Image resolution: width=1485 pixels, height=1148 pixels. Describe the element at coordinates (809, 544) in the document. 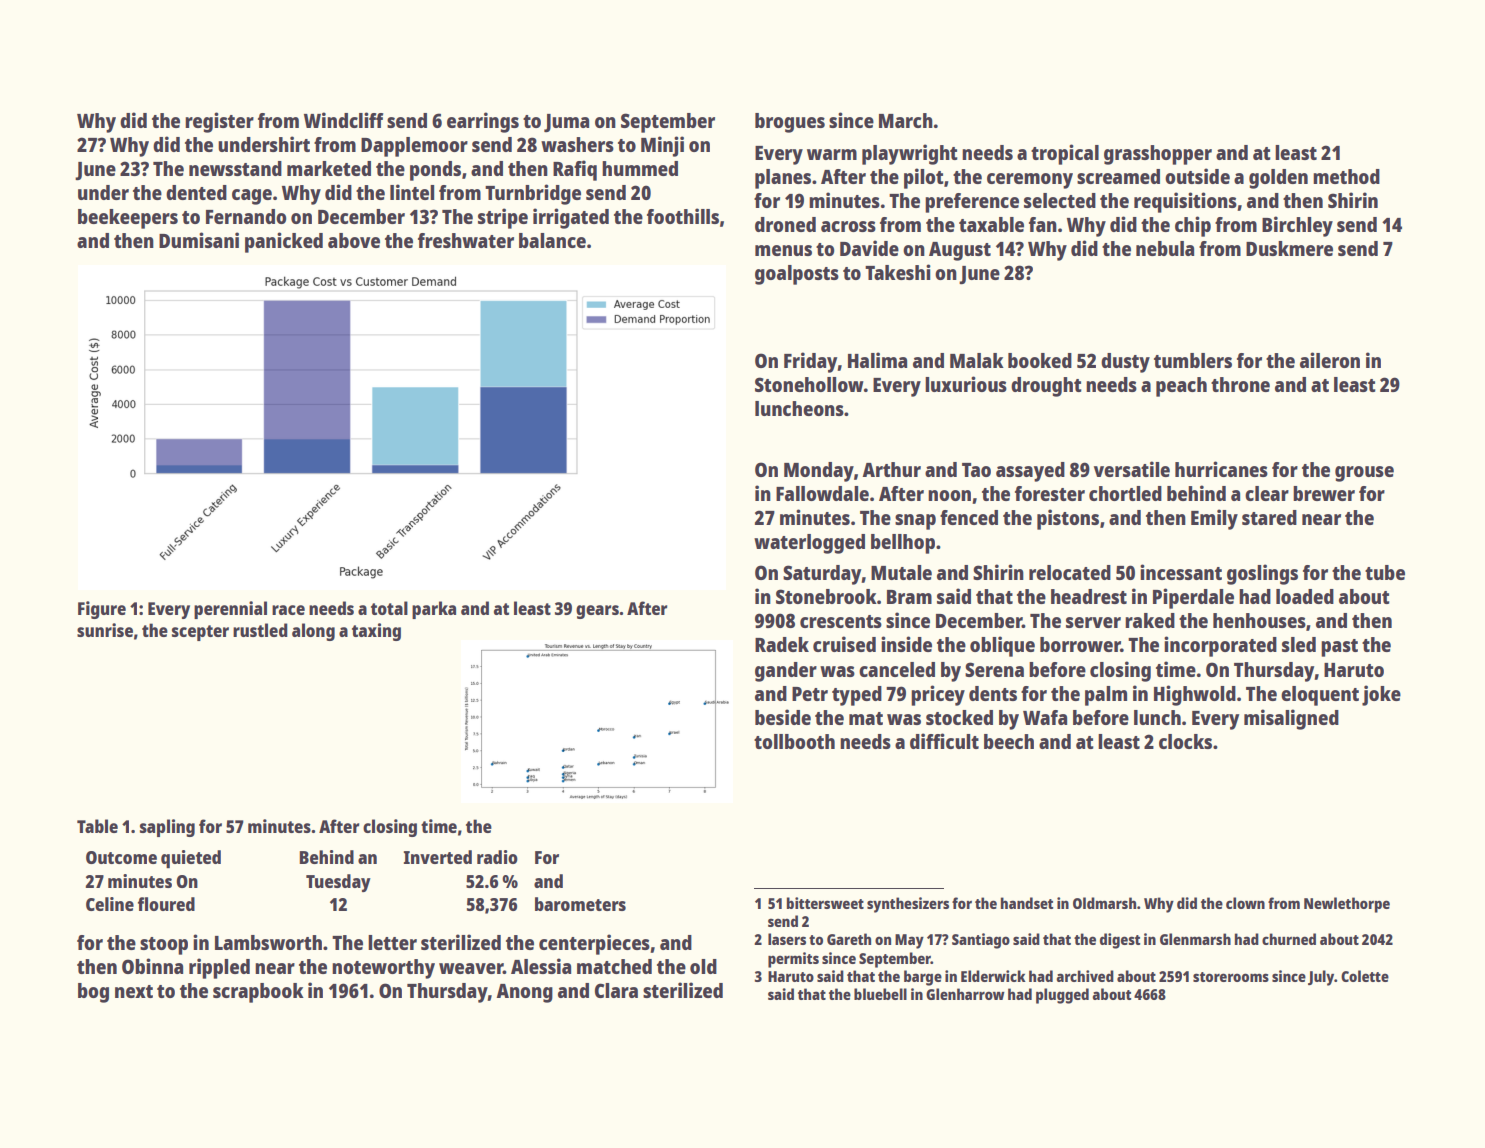

I see `waterlogged` at that location.
